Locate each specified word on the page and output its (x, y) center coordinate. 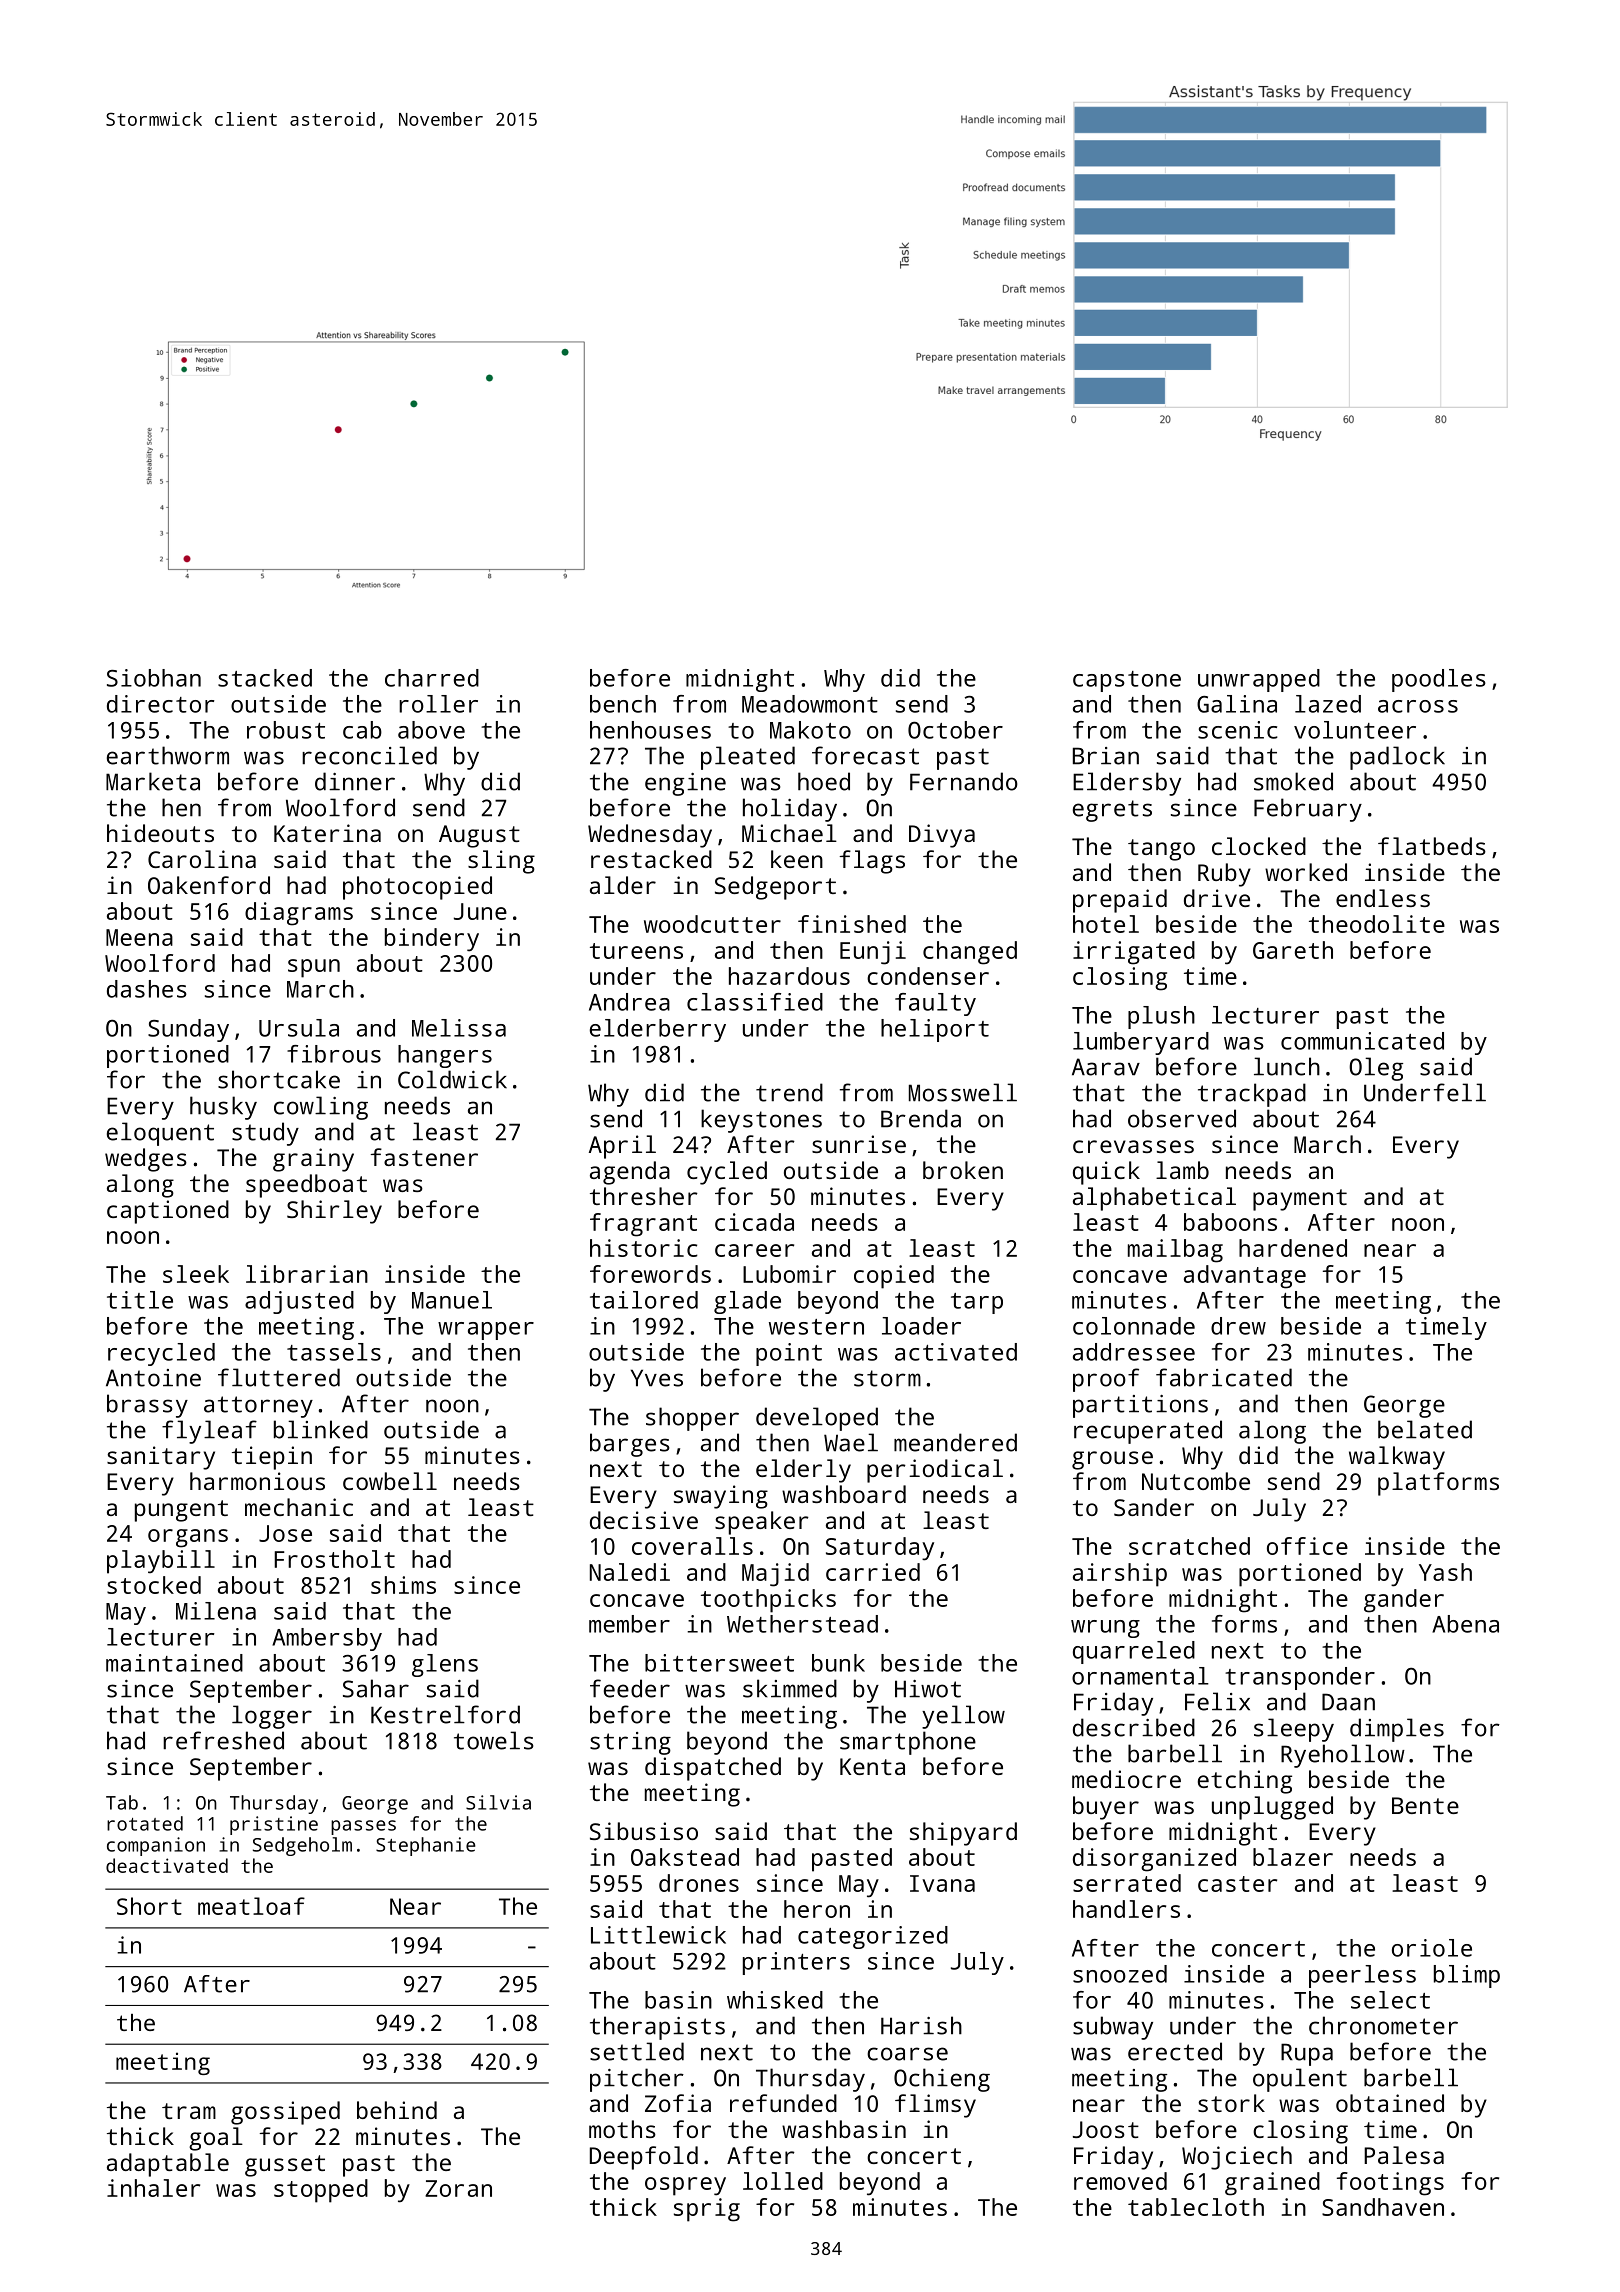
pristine (274, 1825)
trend (789, 1092)
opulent (1300, 2080)
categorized (873, 1937)
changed (970, 953)
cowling (321, 1108)
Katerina (327, 833)
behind (397, 2110)
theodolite (1377, 924)
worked (1306, 872)
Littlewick (658, 1935)
